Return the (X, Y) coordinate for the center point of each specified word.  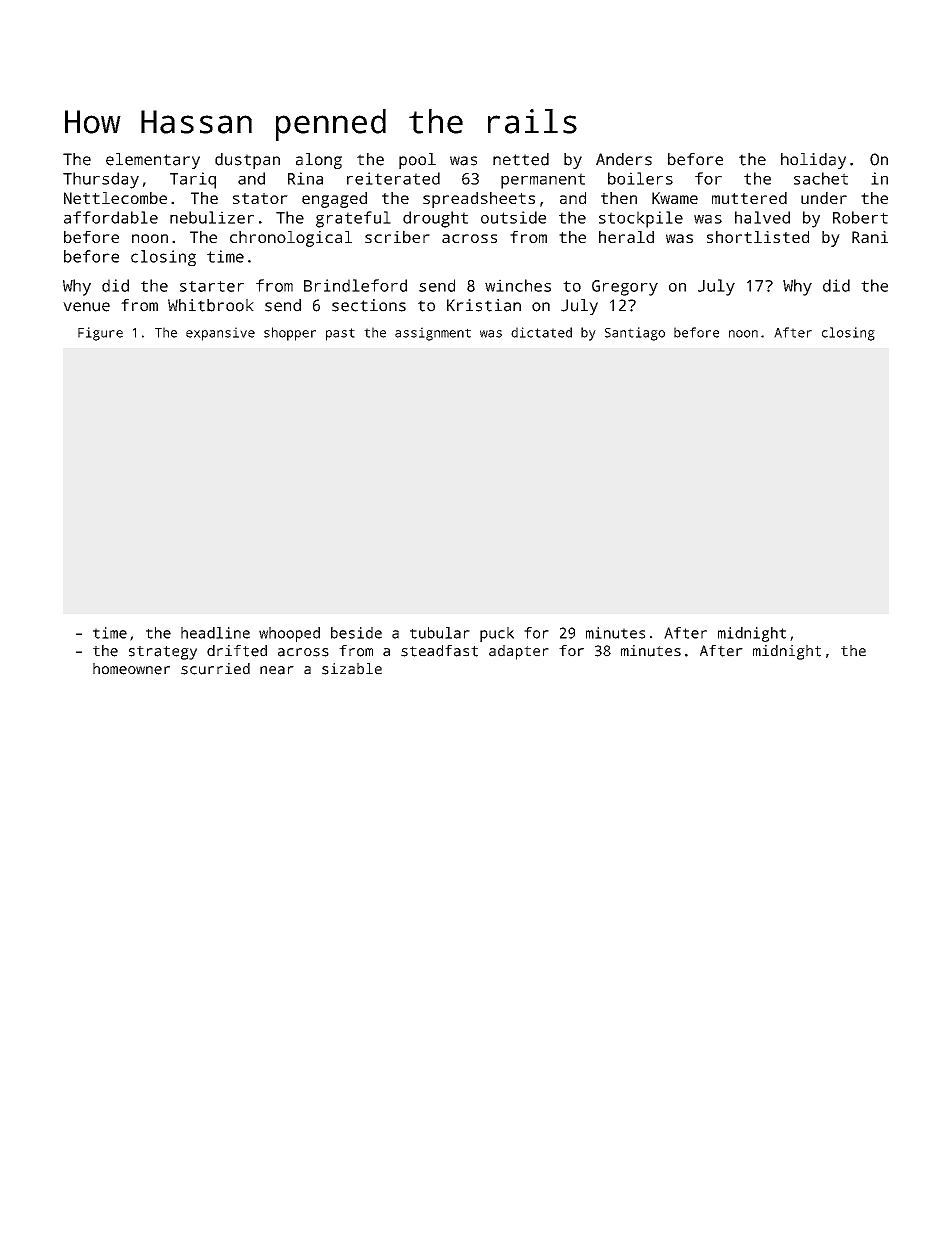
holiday (813, 161)
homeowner (131, 669)
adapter (519, 652)
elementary (153, 161)
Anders (624, 159)
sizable (352, 669)
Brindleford (355, 285)
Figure (100, 334)
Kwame (675, 198)
